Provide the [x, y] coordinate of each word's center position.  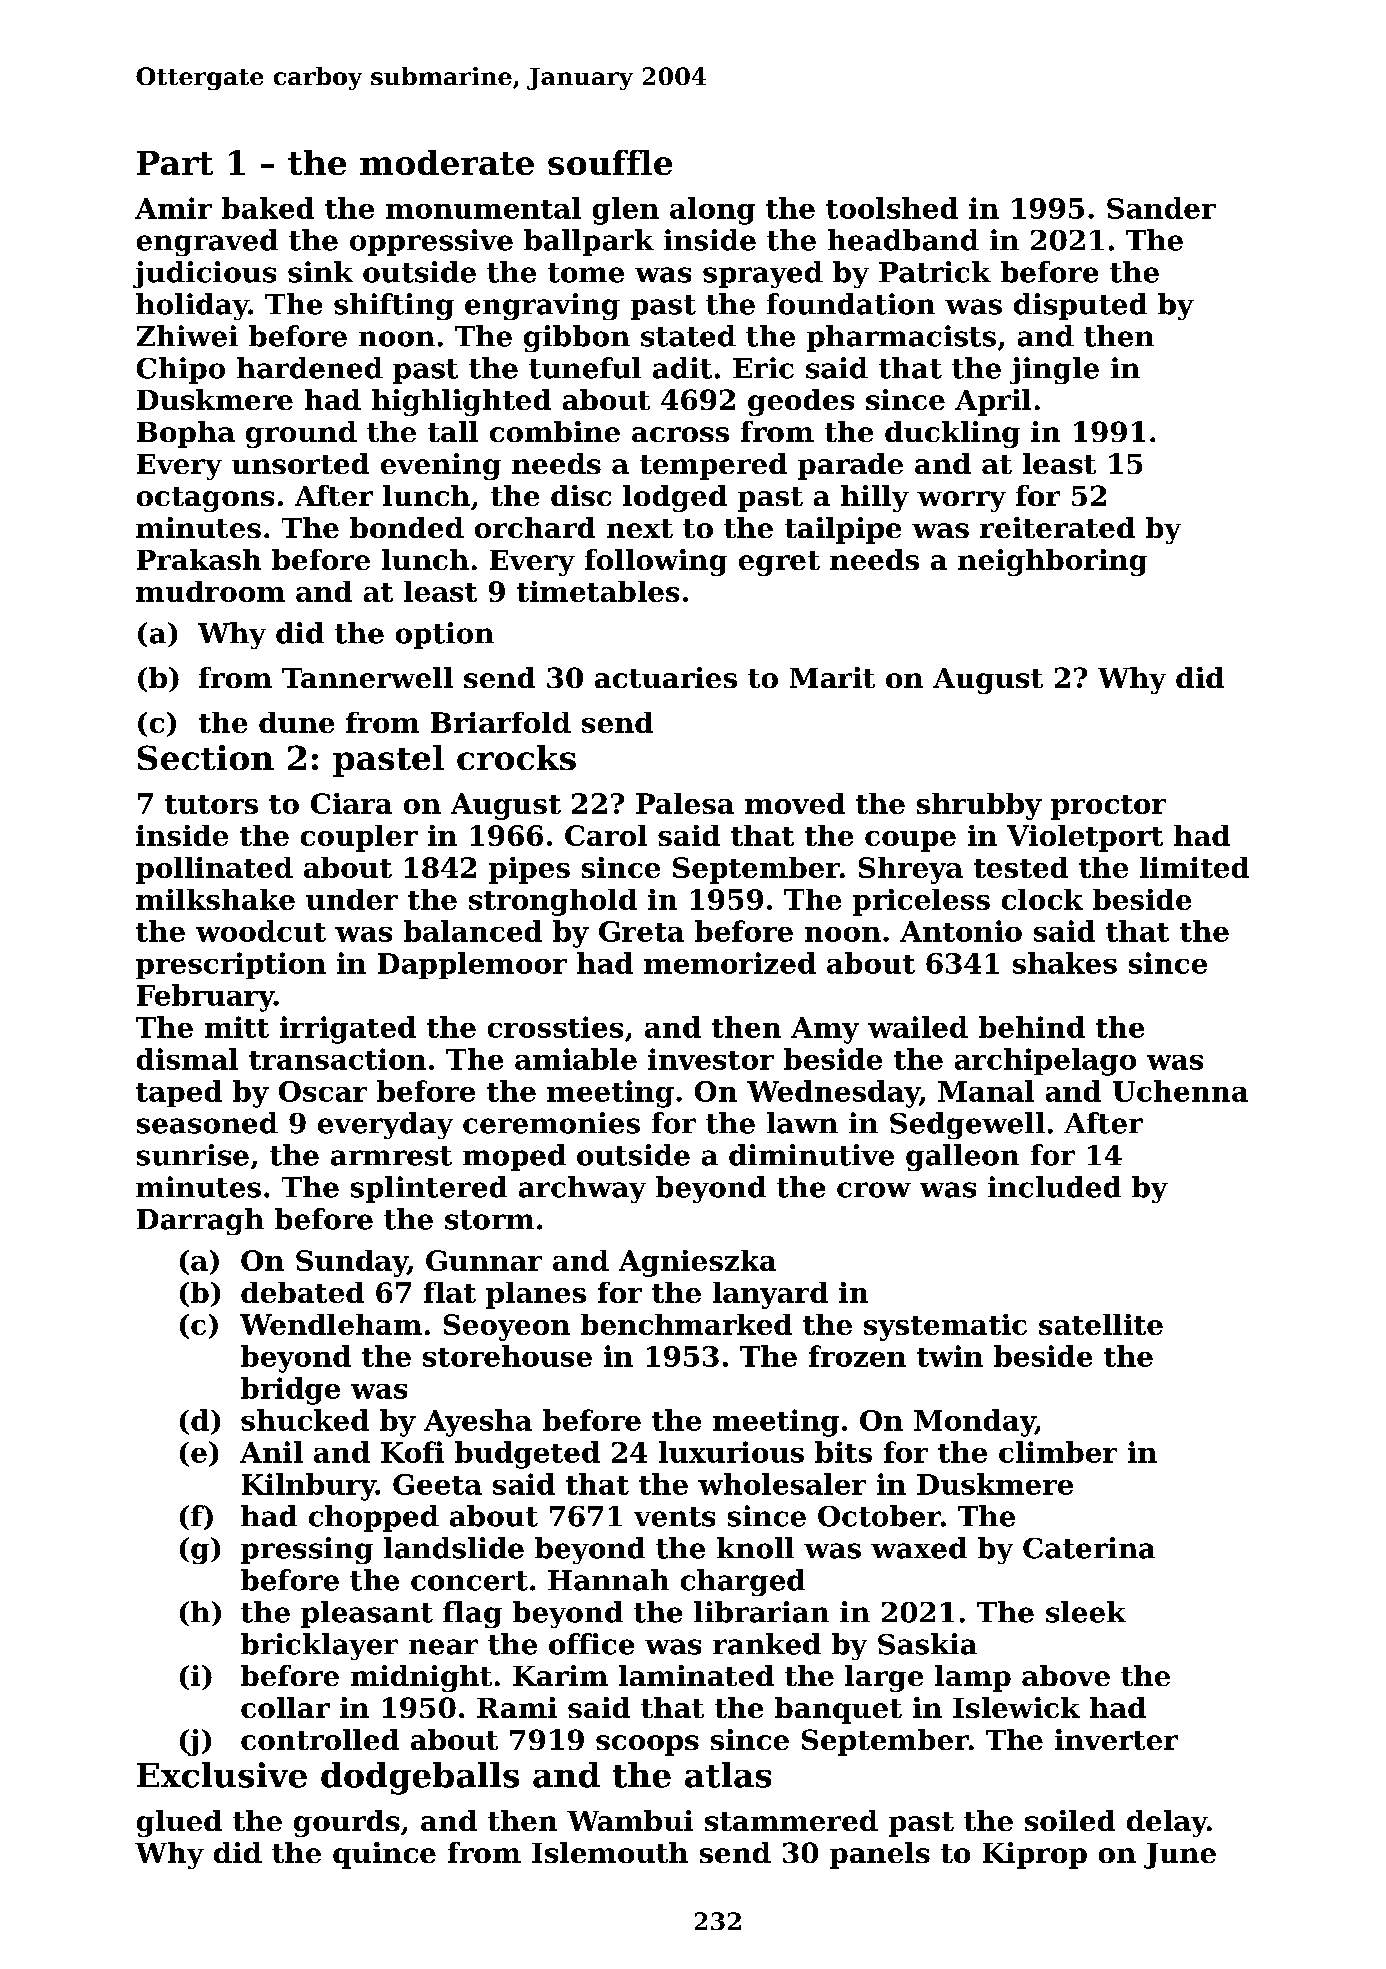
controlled [320, 1739]
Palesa [685, 803]
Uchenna [1180, 1091]
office [591, 1644]
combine [555, 431]
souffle [610, 162]
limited [1194, 867]
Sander [1161, 208]
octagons [205, 499]
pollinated [214, 870]
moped [514, 1157]
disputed [1080, 306]
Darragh [200, 1221]
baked [268, 208]
